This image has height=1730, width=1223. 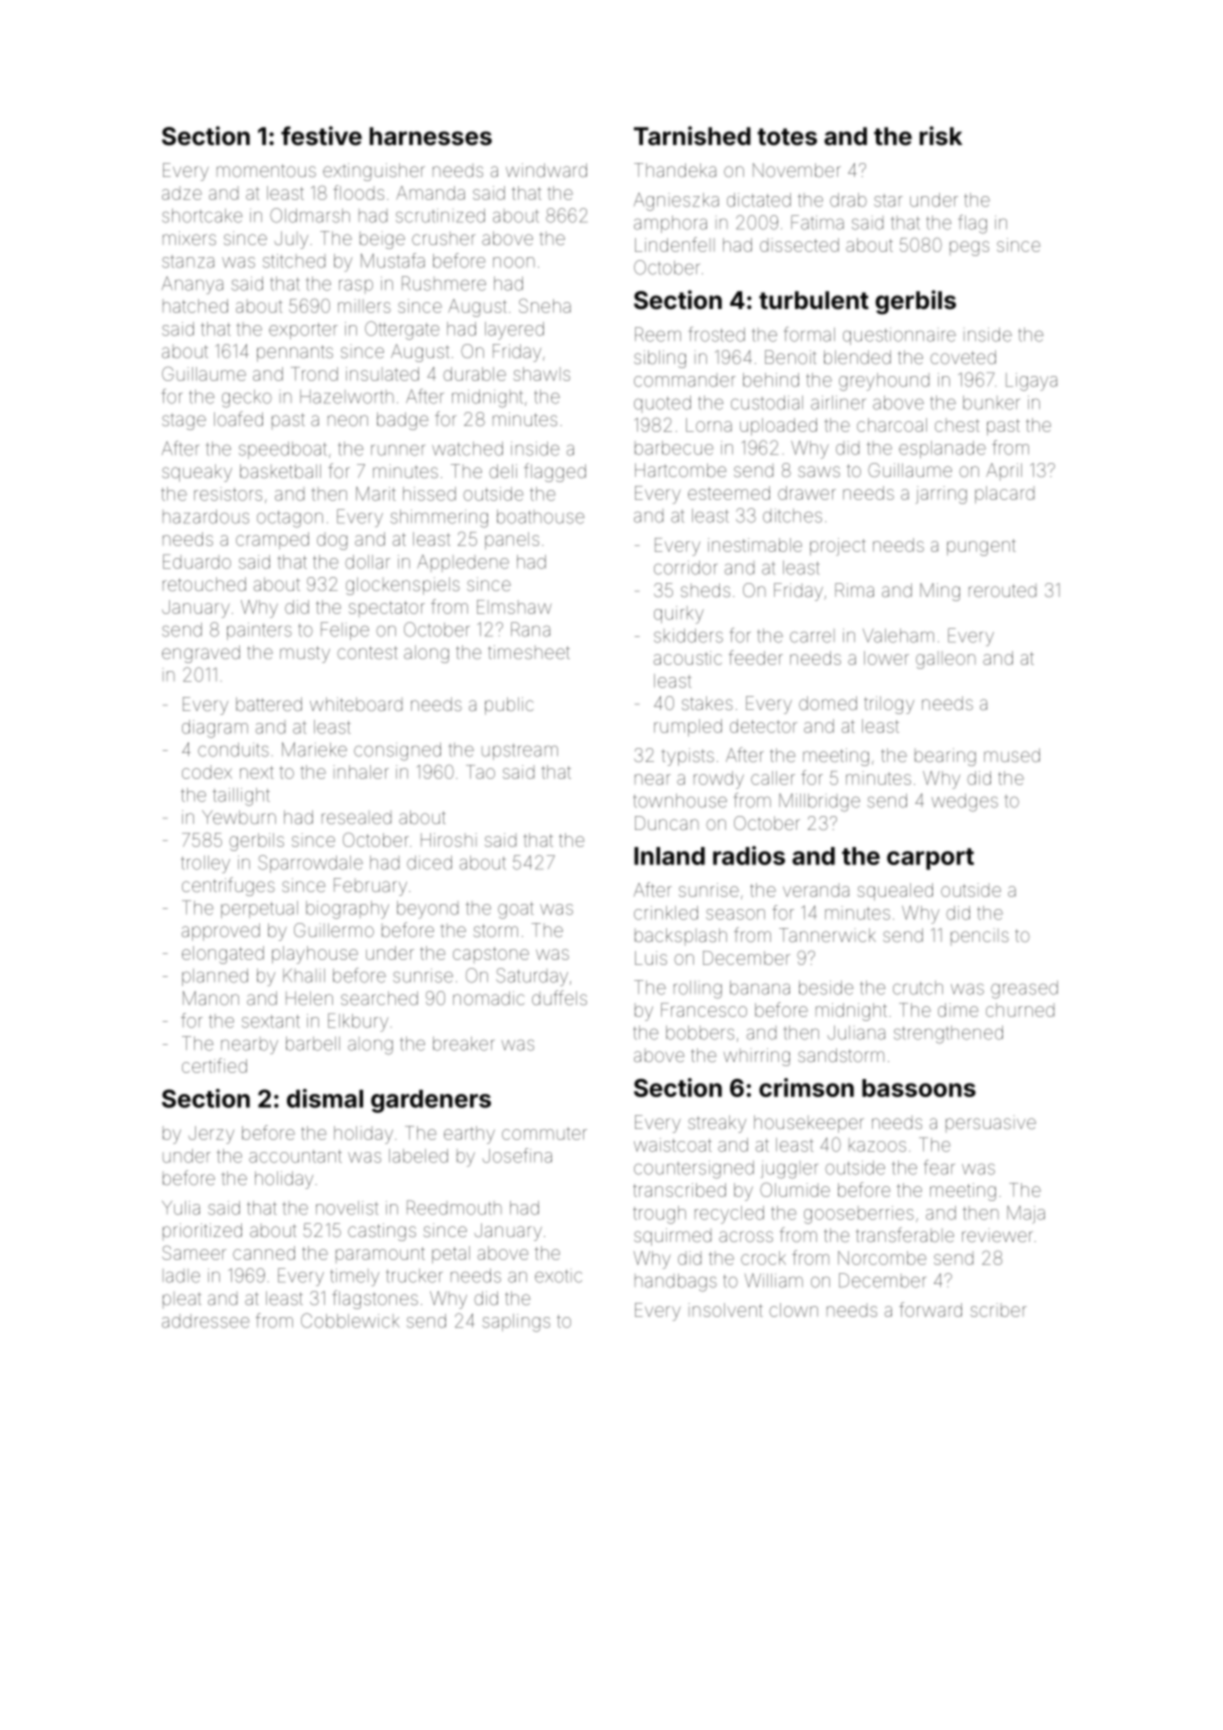 I want to click on drawer, so click(x=807, y=493).
